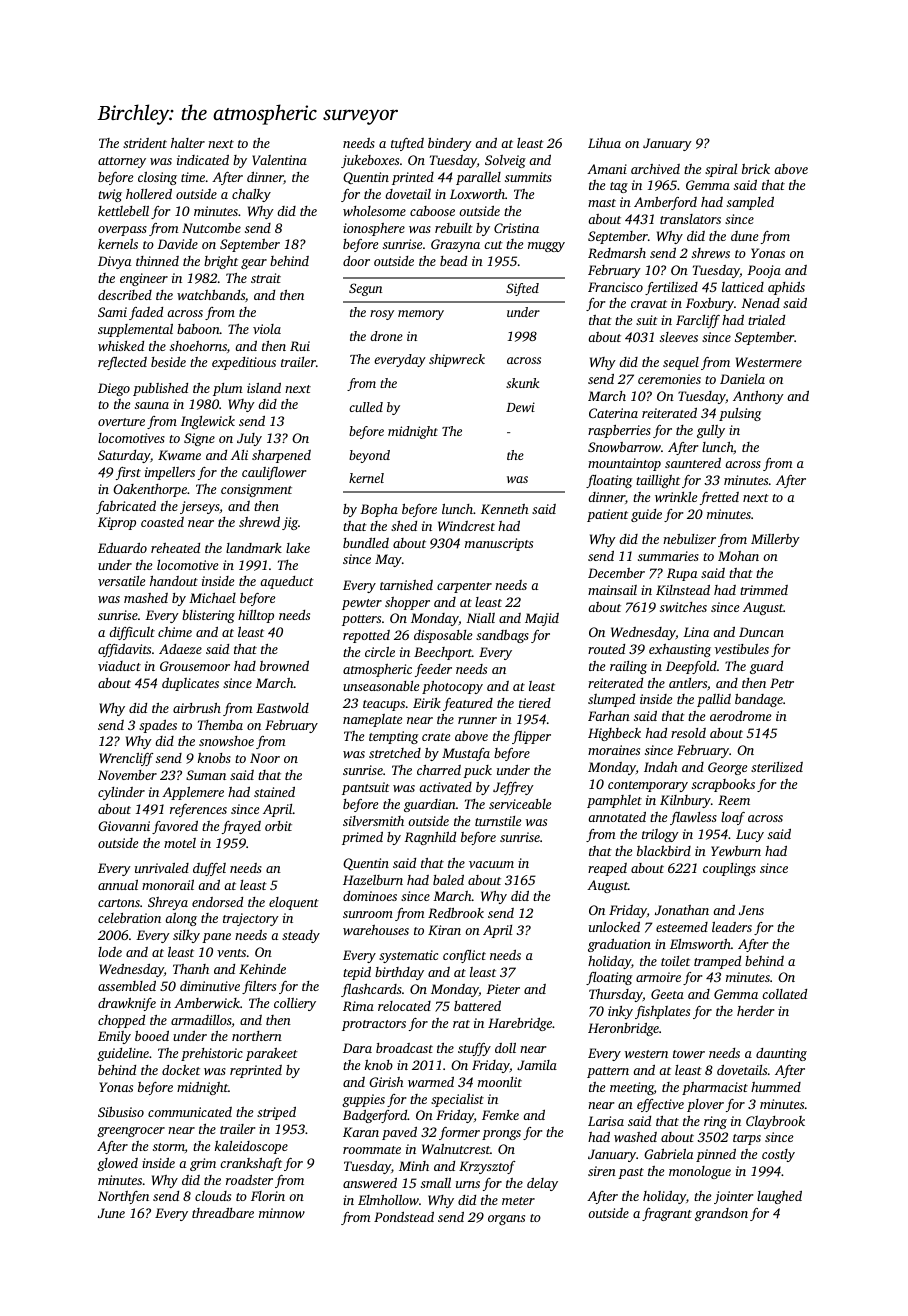 The image size is (908, 1316). Describe the element at coordinates (506, 1220) in the screenshot. I see `organs` at that location.
